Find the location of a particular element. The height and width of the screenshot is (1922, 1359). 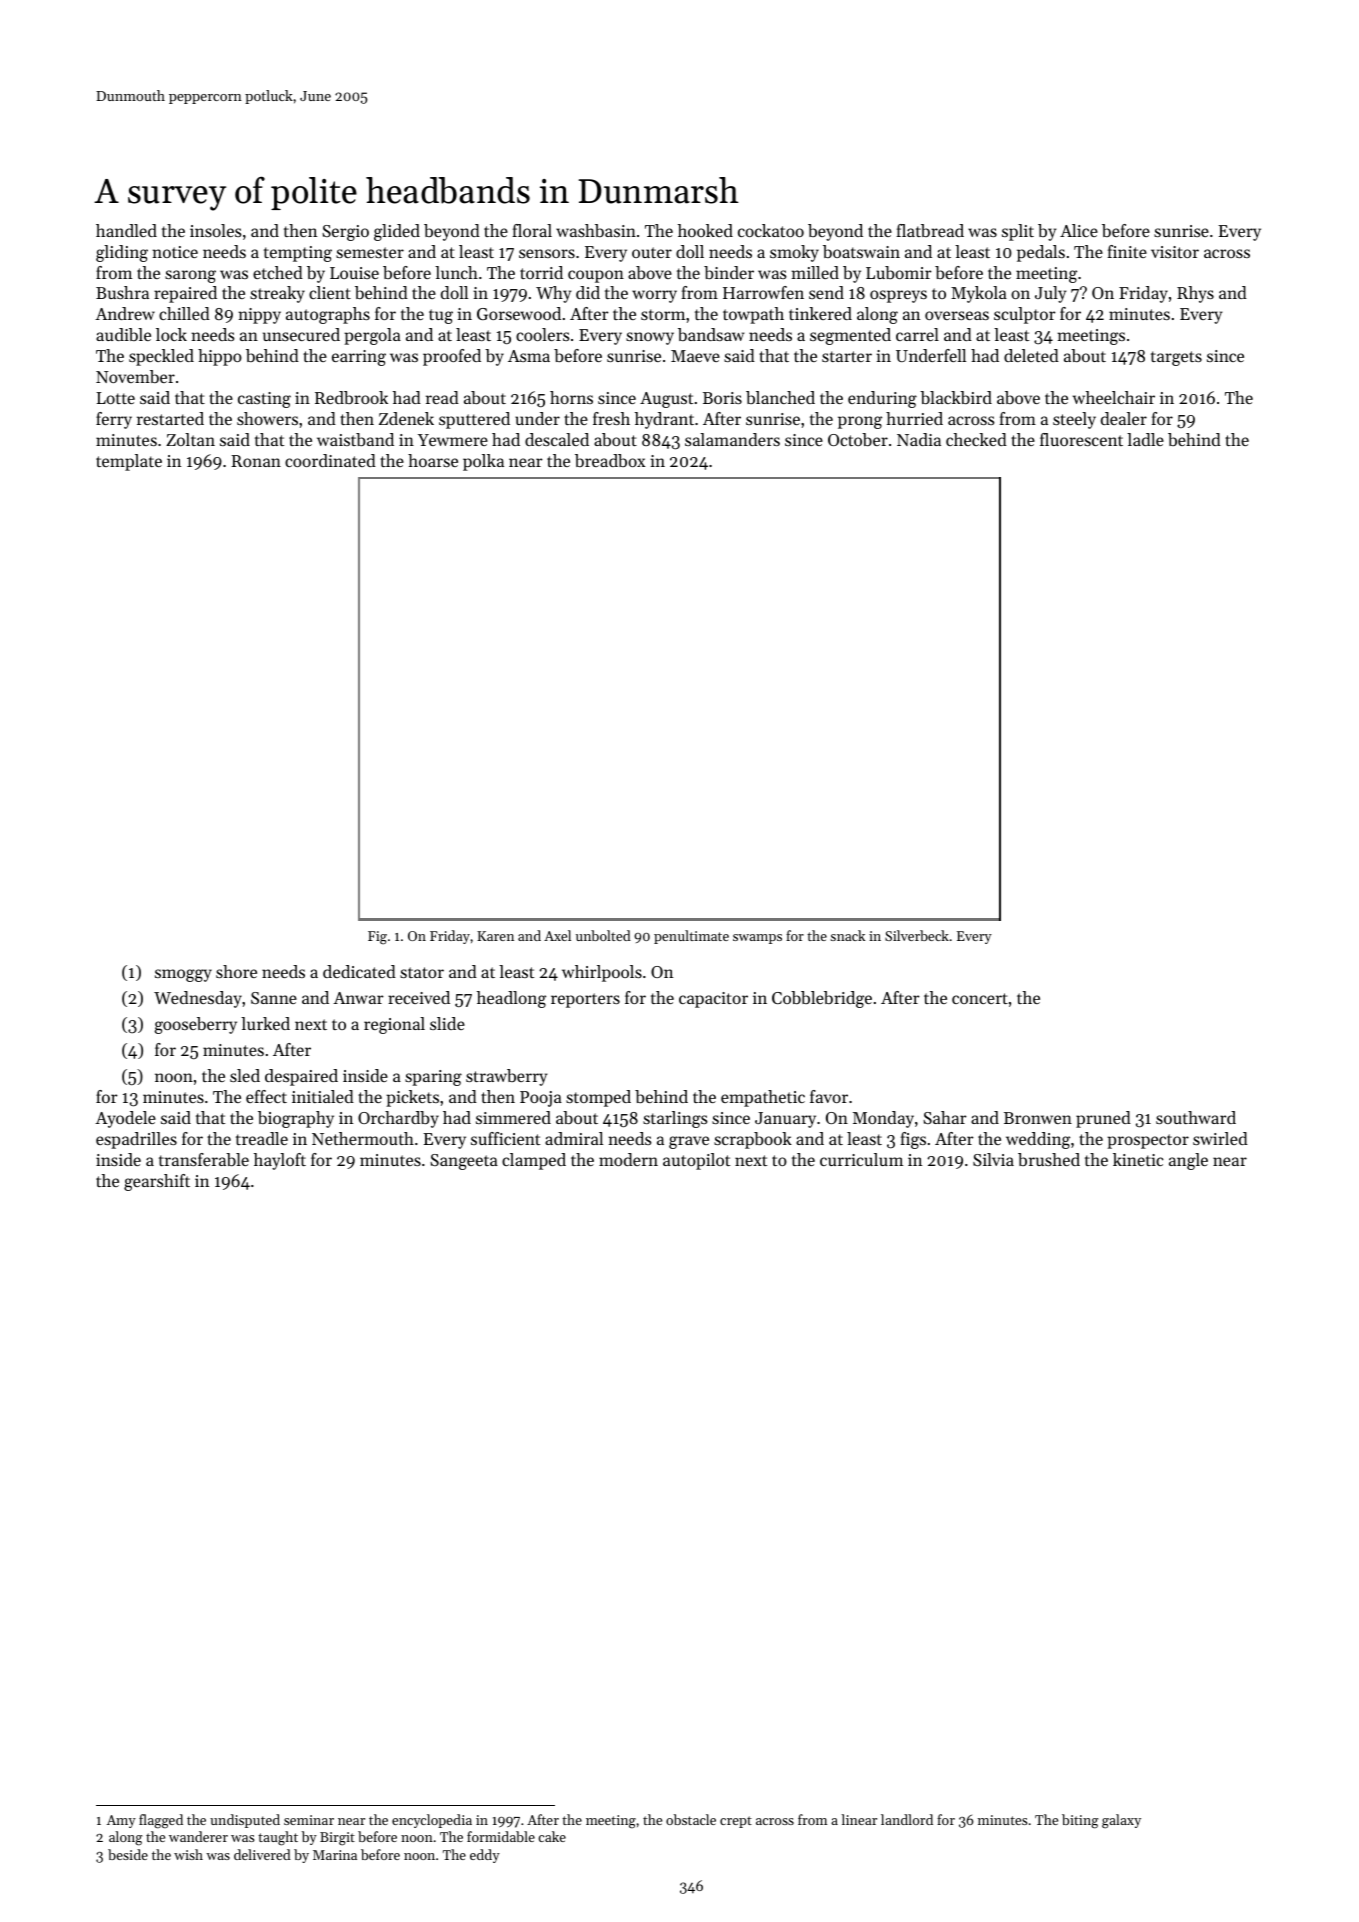

swirled is located at coordinates (1220, 1138).
